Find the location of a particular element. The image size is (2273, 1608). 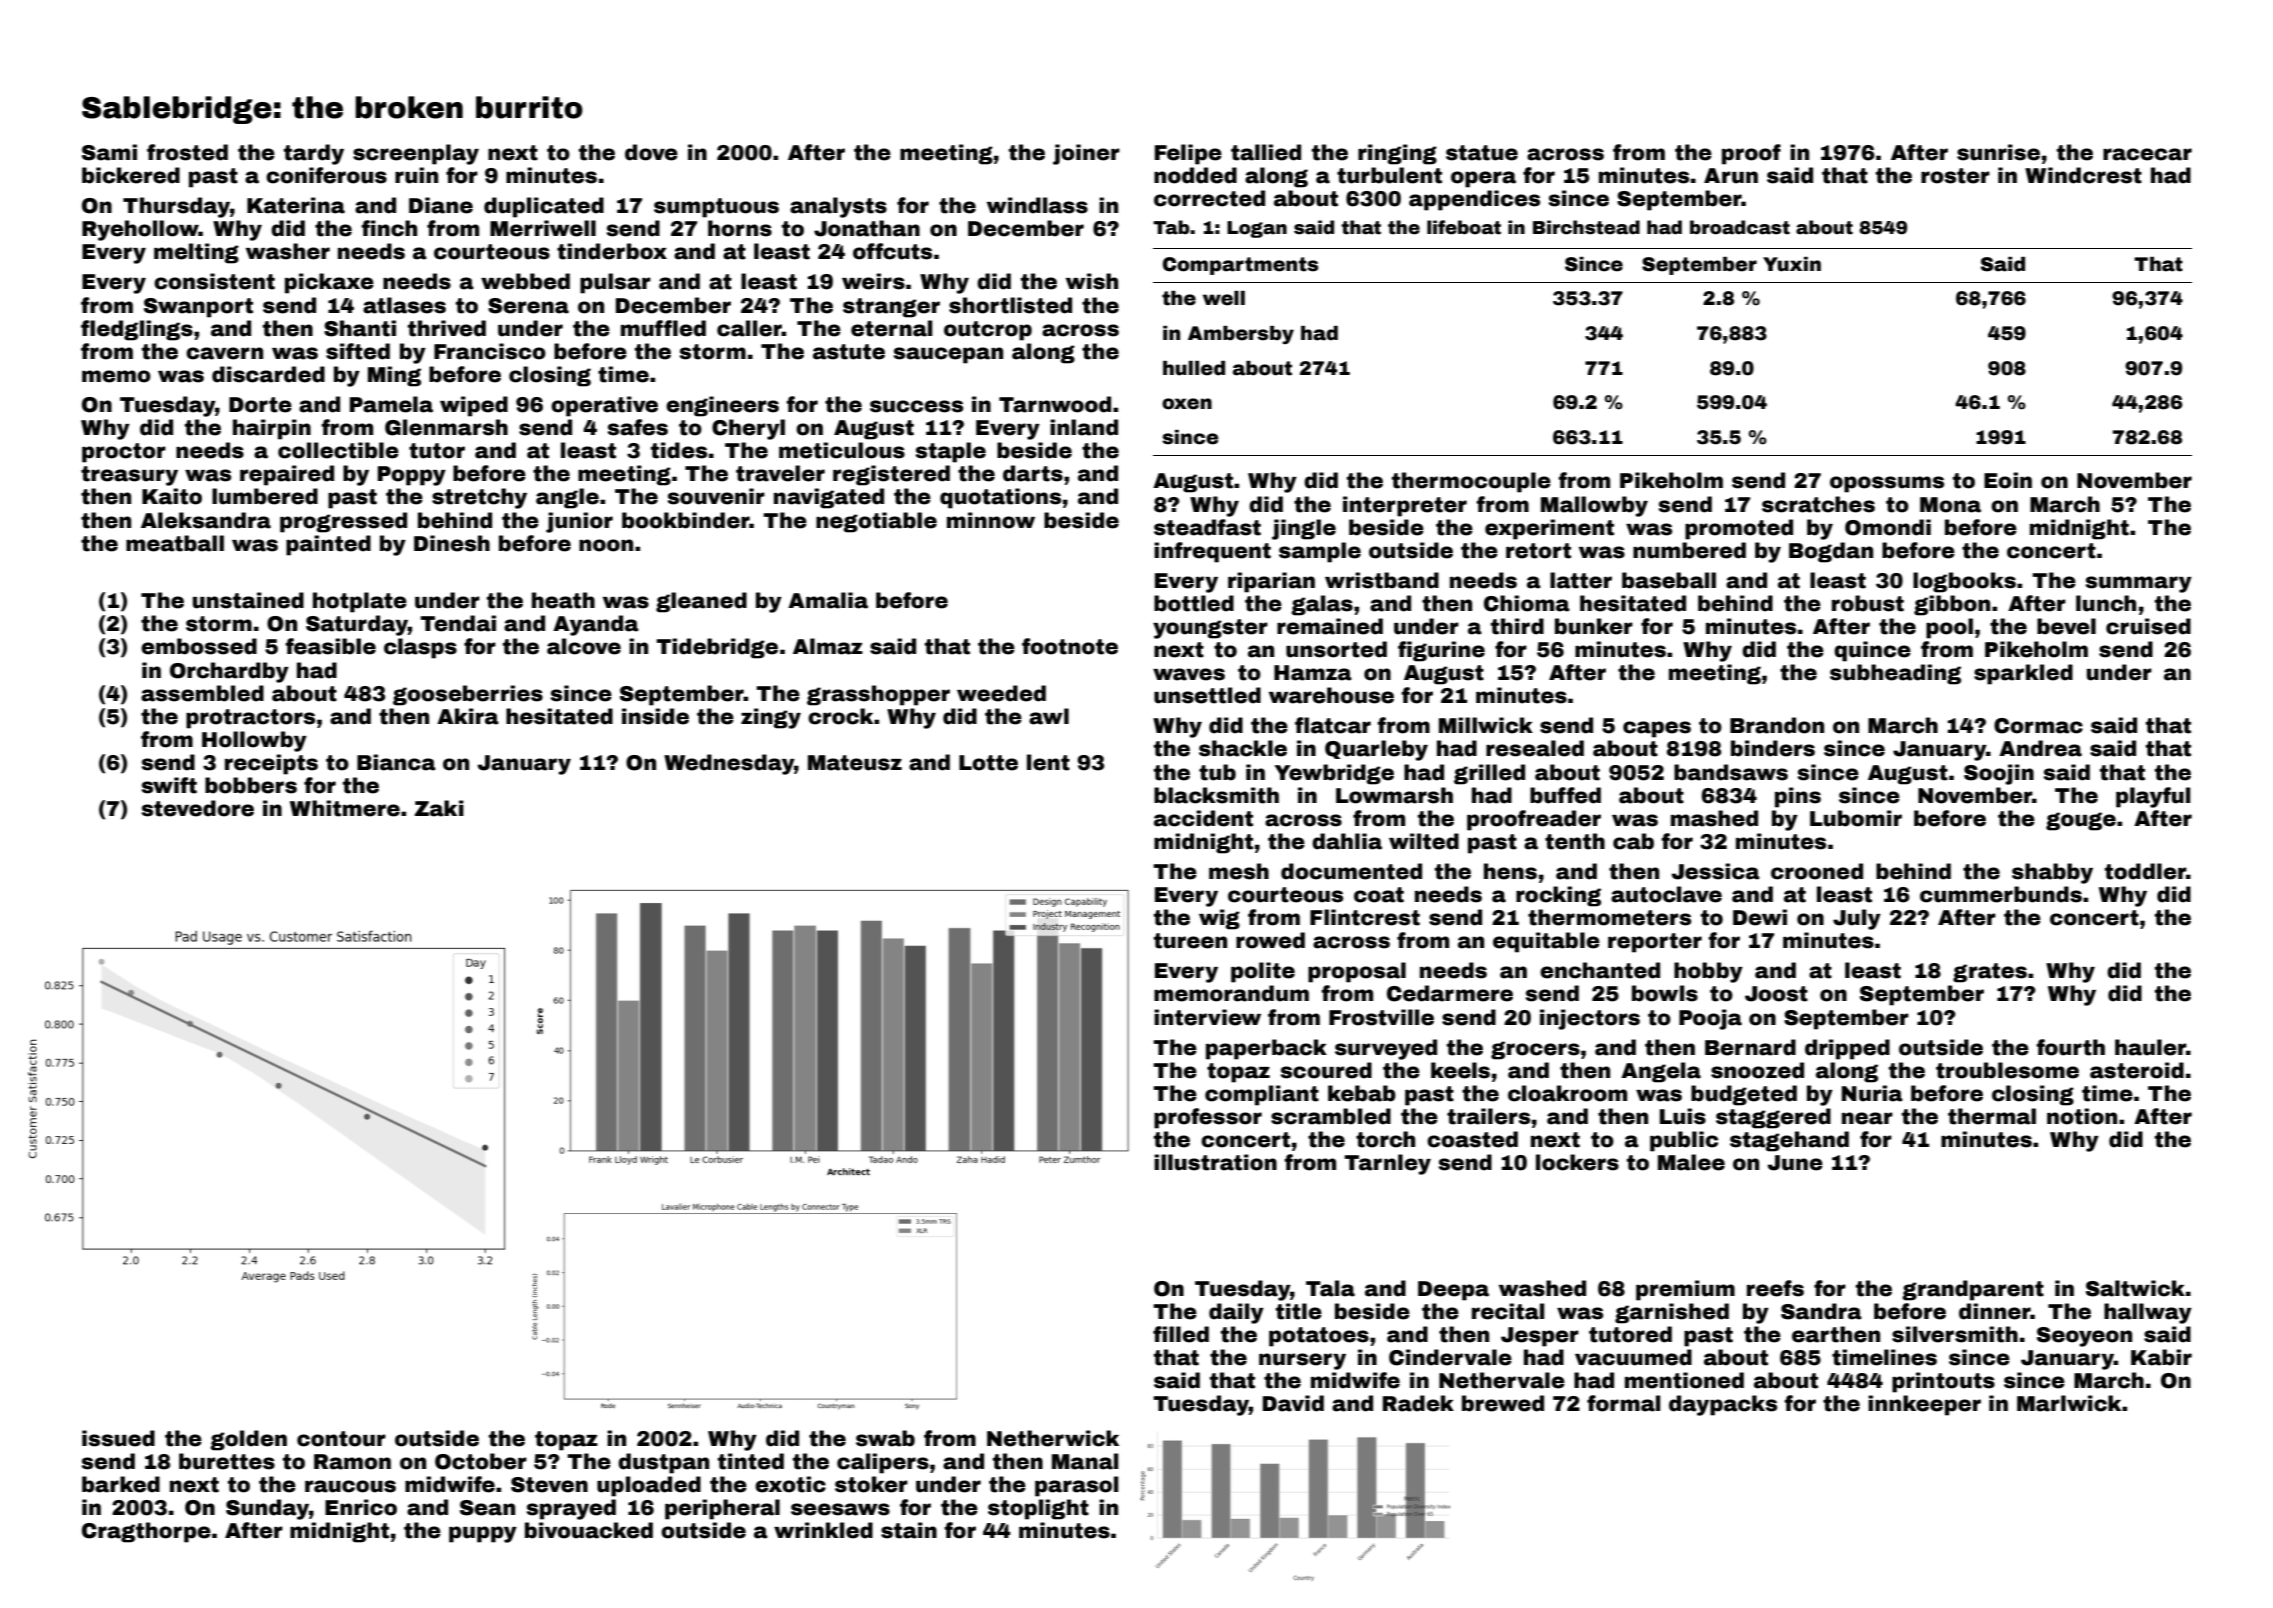

Lubomir is located at coordinates (1856, 818).
